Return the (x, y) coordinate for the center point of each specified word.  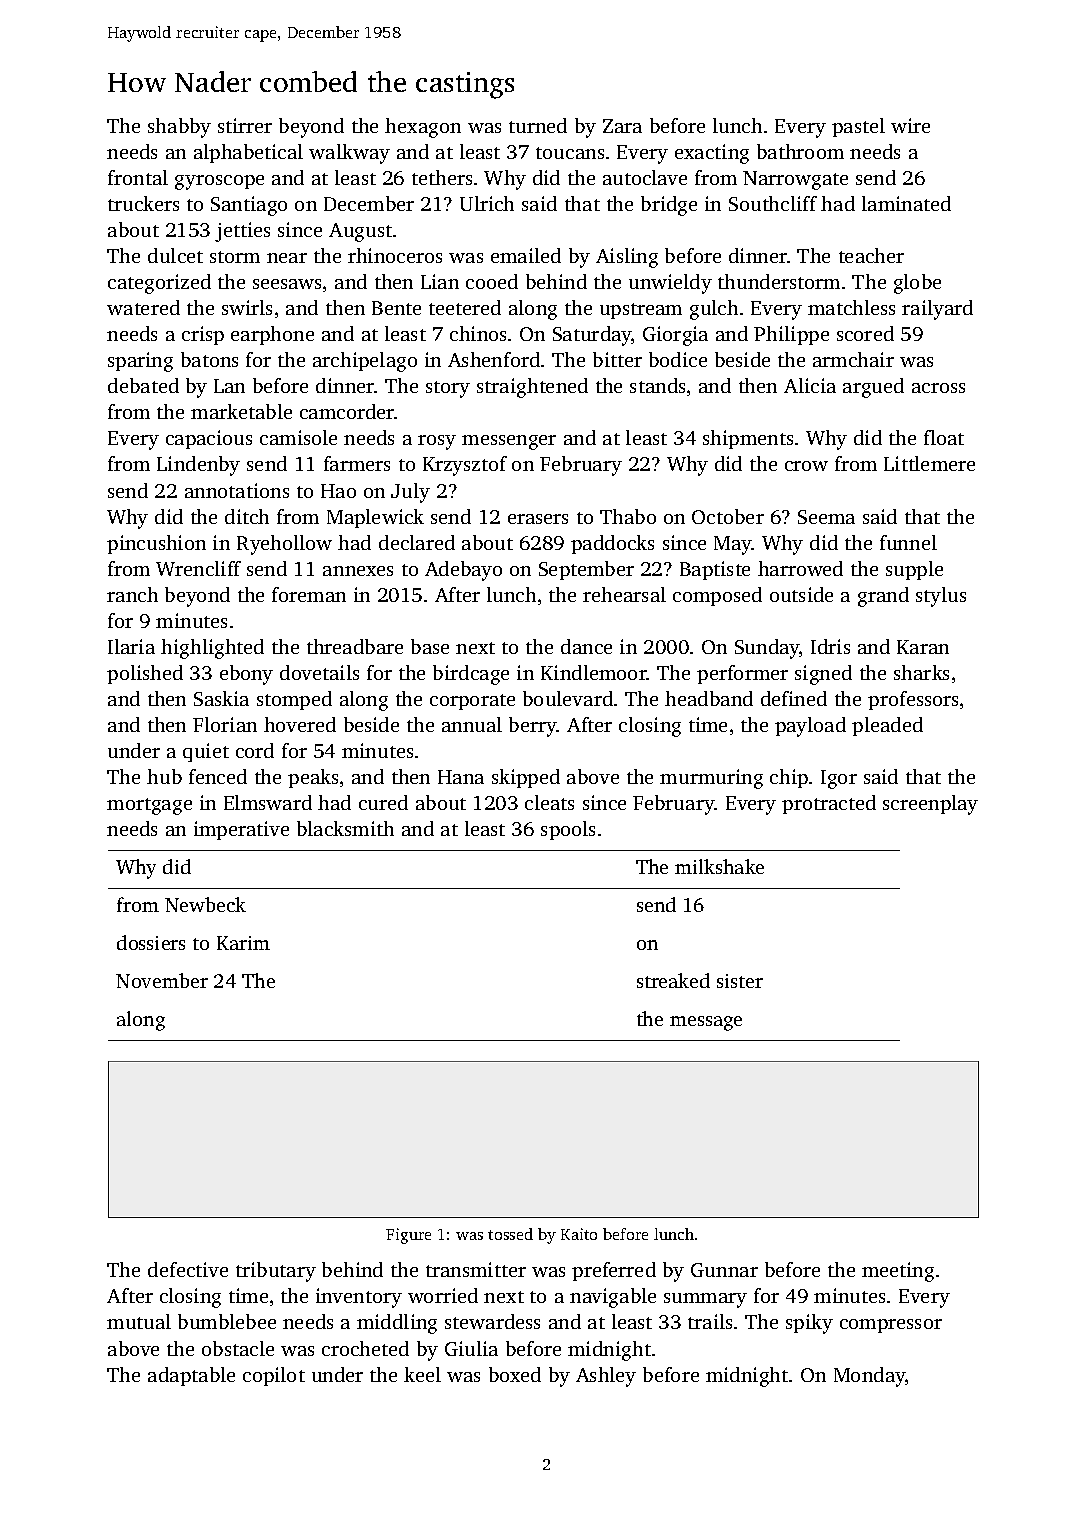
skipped (526, 778)
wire (910, 125)
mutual (139, 1321)
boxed (515, 1374)
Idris (830, 646)
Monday (869, 1377)
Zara (622, 126)
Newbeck (205, 904)
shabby (179, 128)
